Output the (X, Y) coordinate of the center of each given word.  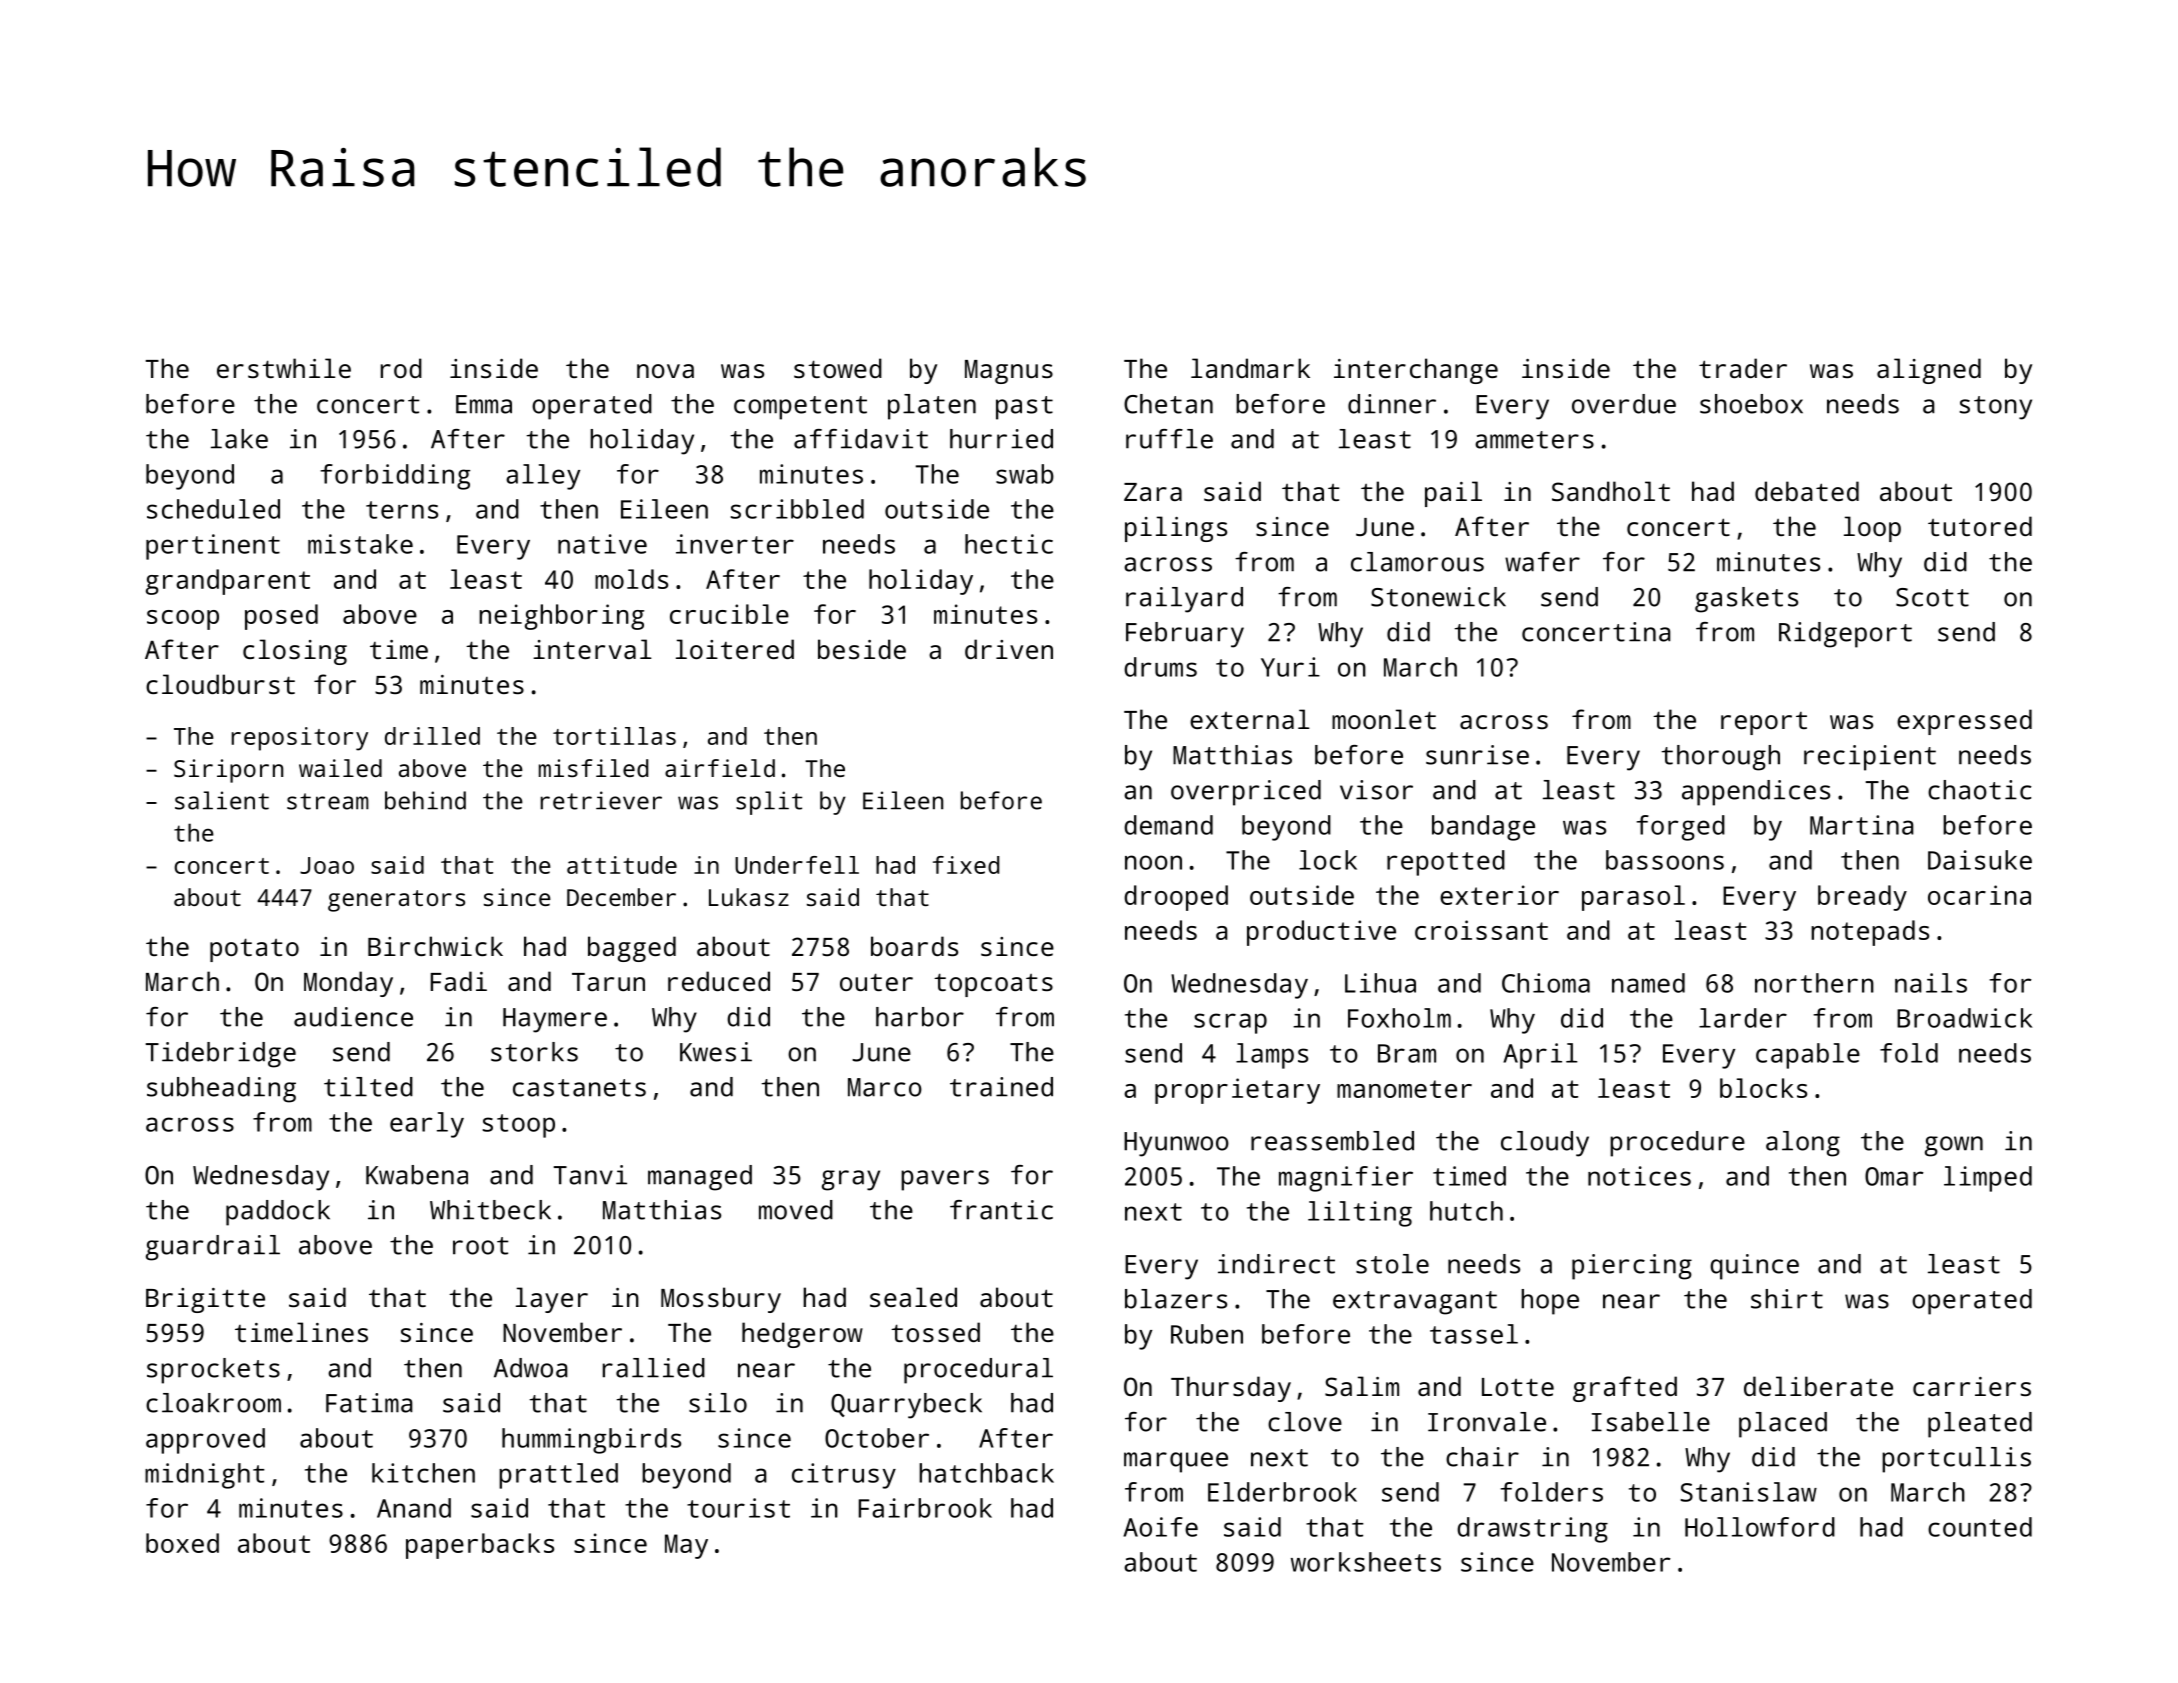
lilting (1360, 1214)
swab (1025, 474)
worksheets (1366, 1562)
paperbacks (480, 1546)
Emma (484, 404)
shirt (1787, 1299)
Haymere (555, 1020)
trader (1743, 368)
